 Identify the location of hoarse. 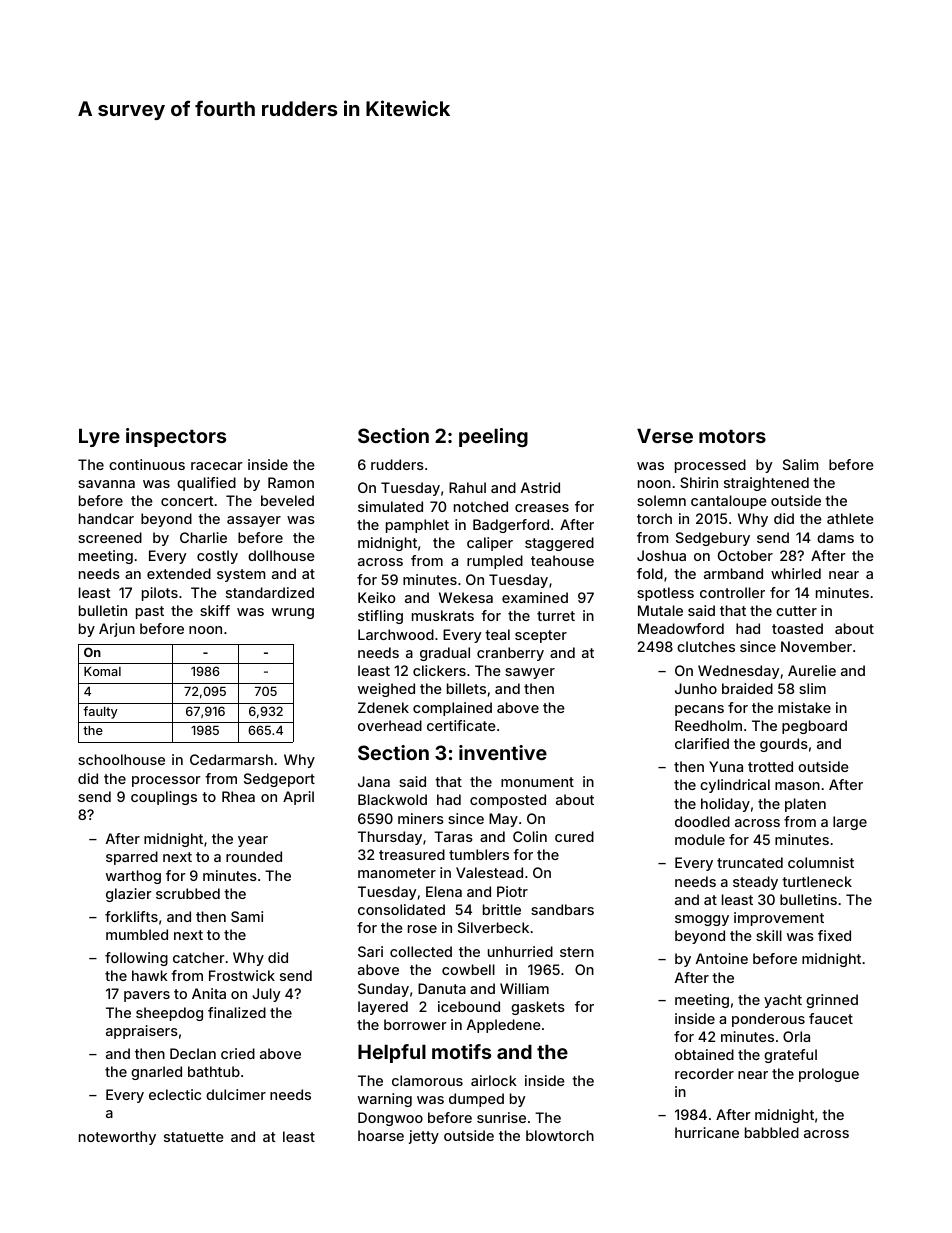
(381, 1135).
